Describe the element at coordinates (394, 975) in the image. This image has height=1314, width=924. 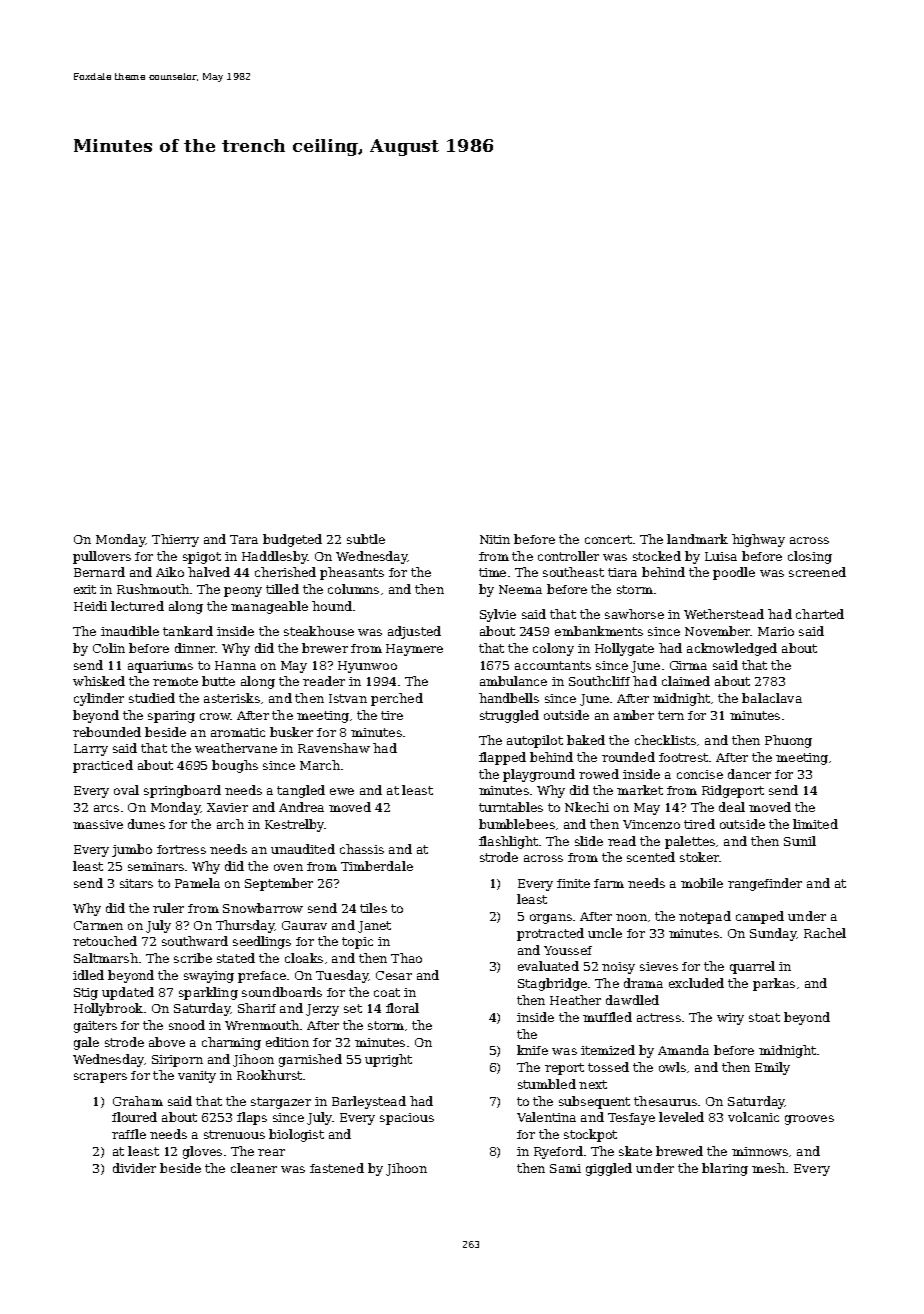
I see `Cesar` at that location.
